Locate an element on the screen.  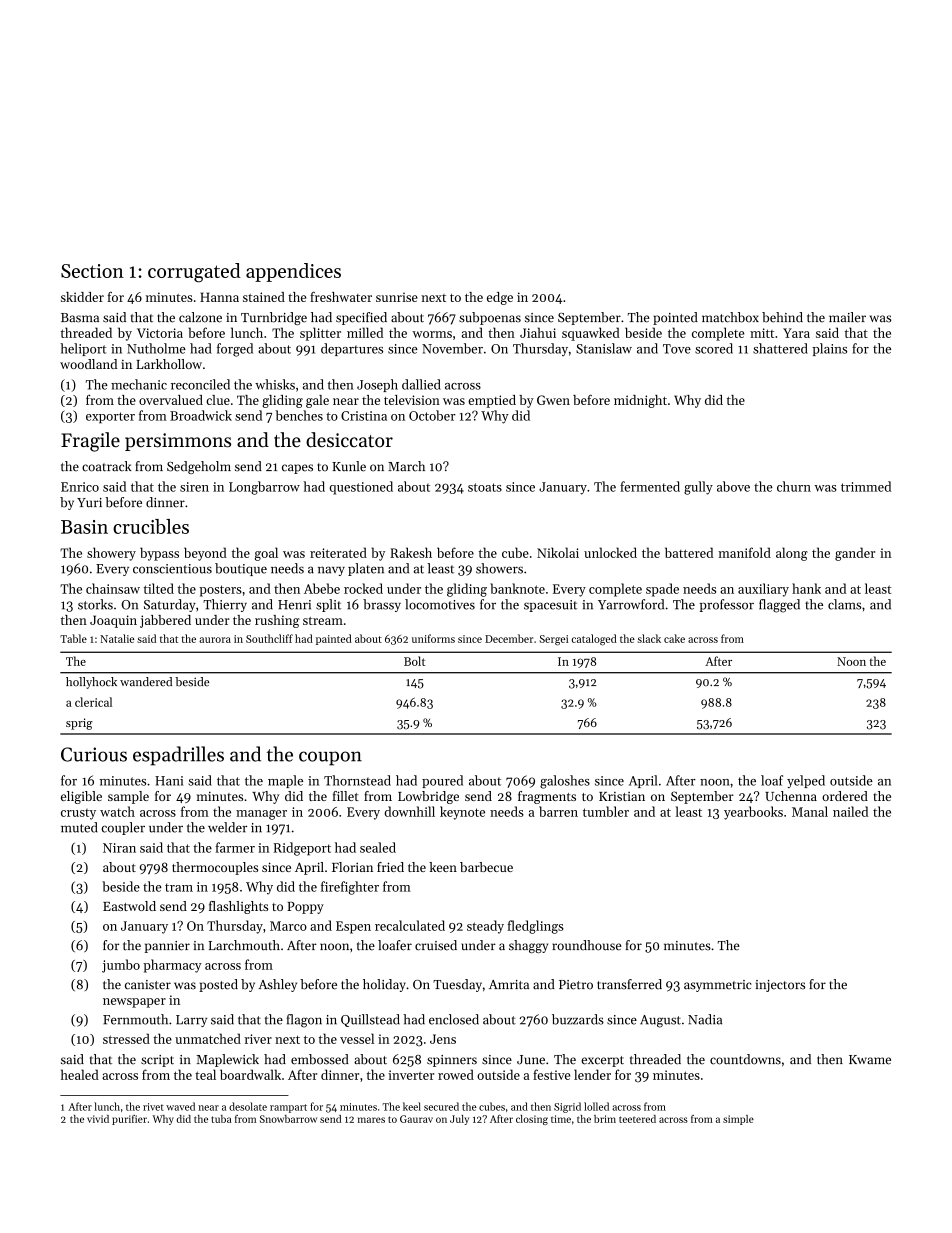
injectors is located at coordinates (780, 986).
